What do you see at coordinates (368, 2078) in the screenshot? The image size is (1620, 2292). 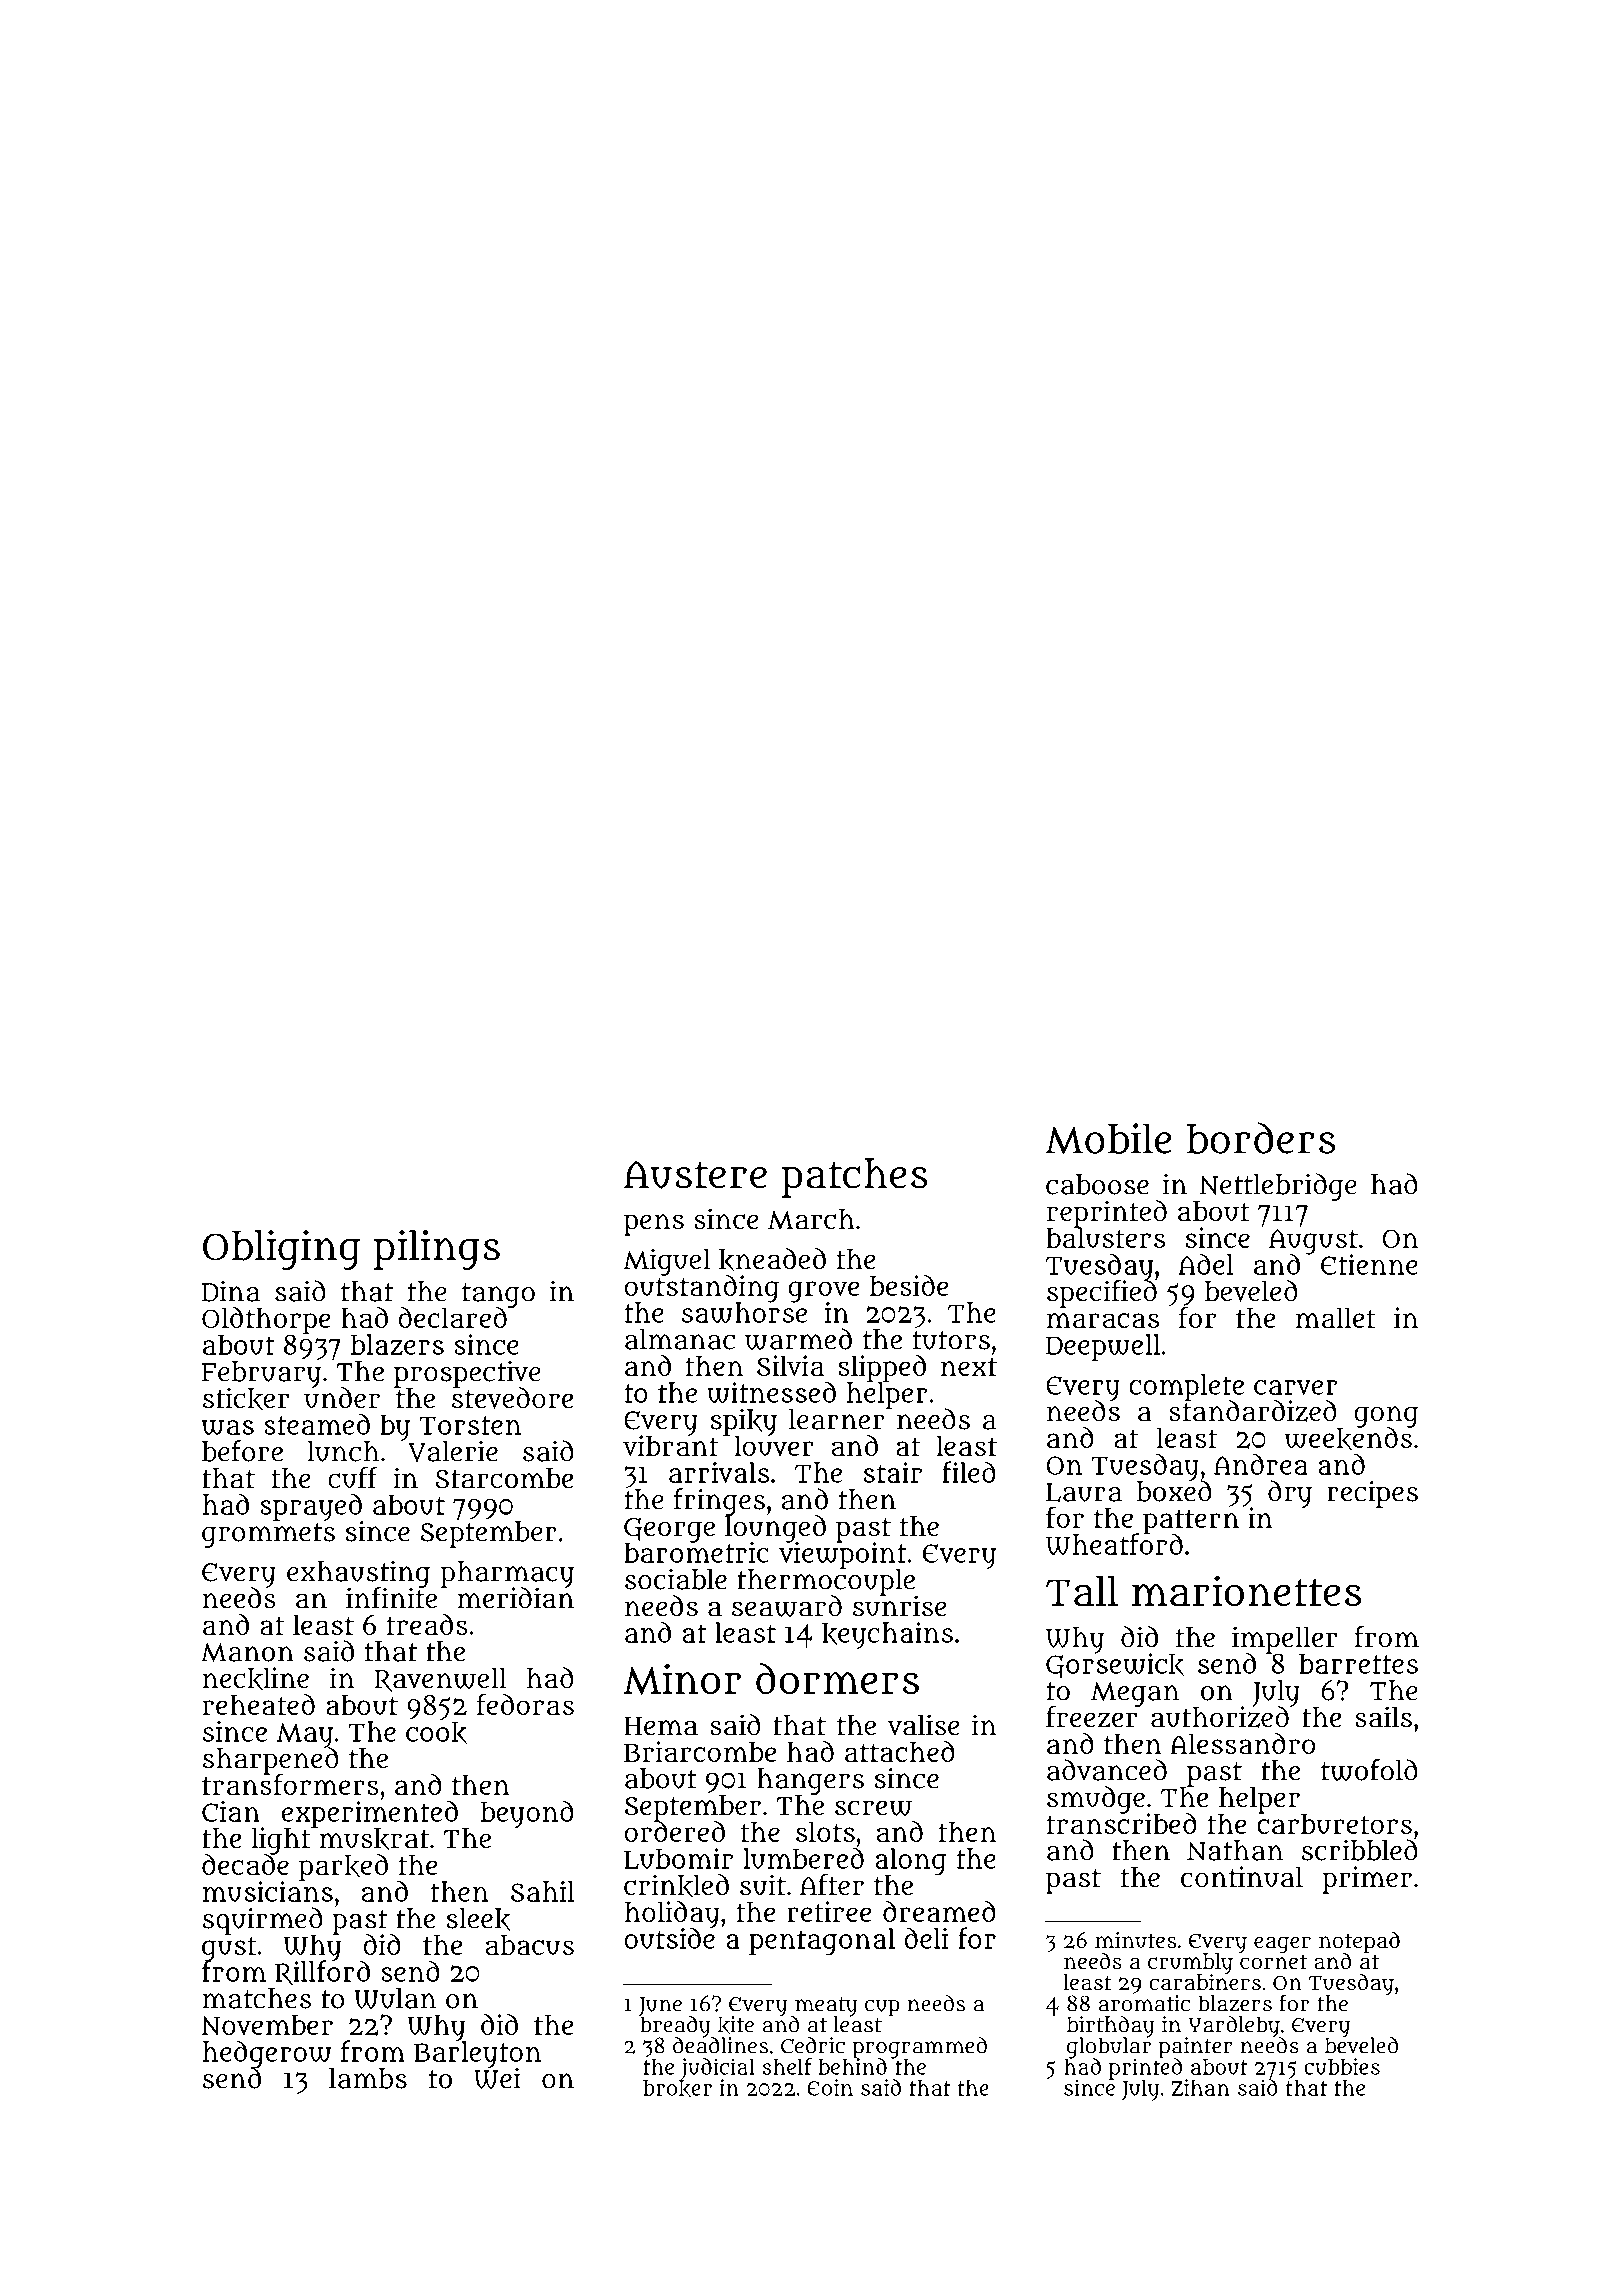 I see `lambs` at bounding box center [368, 2078].
